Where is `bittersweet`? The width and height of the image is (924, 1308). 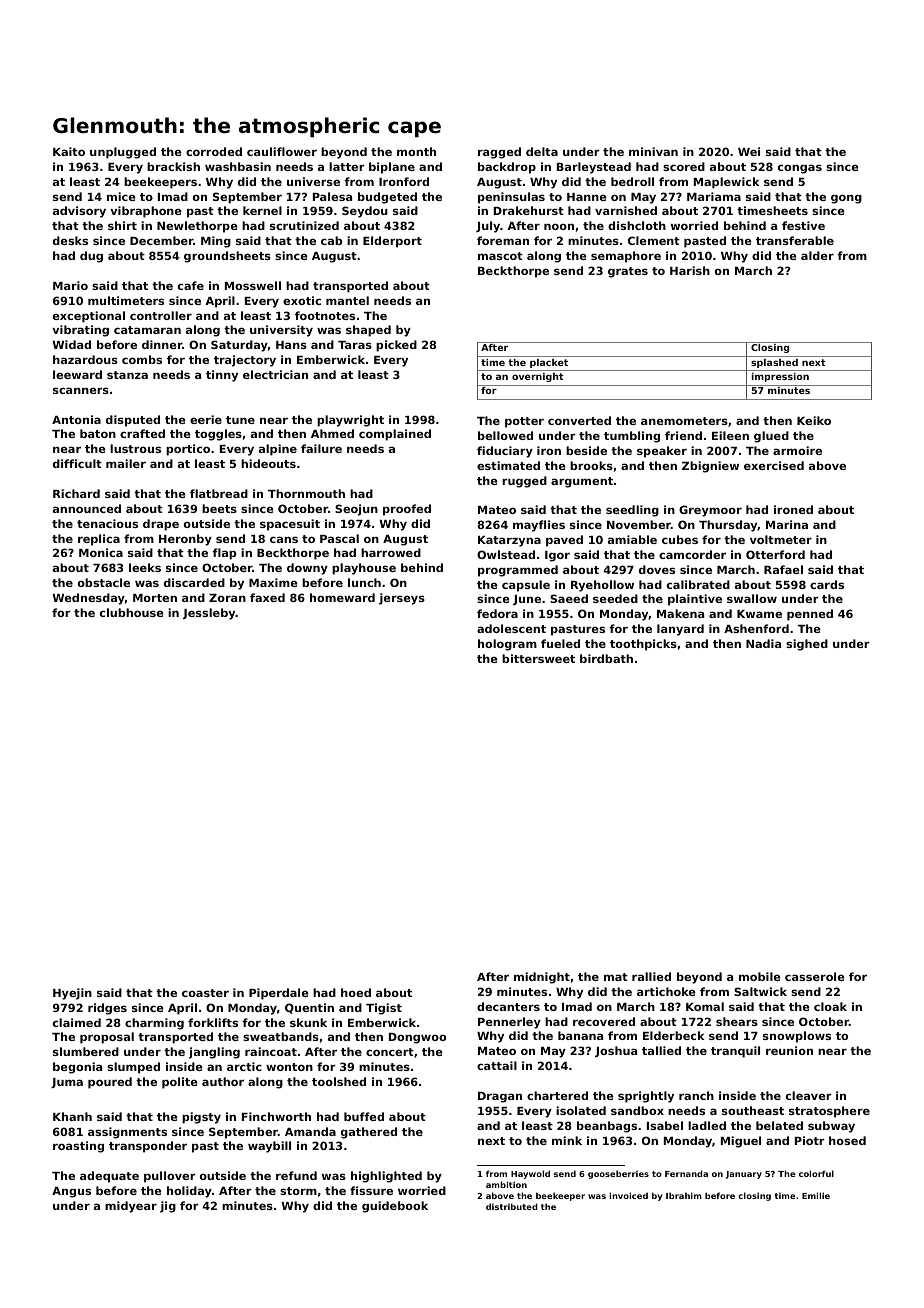
bittersweet is located at coordinates (538, 658).
